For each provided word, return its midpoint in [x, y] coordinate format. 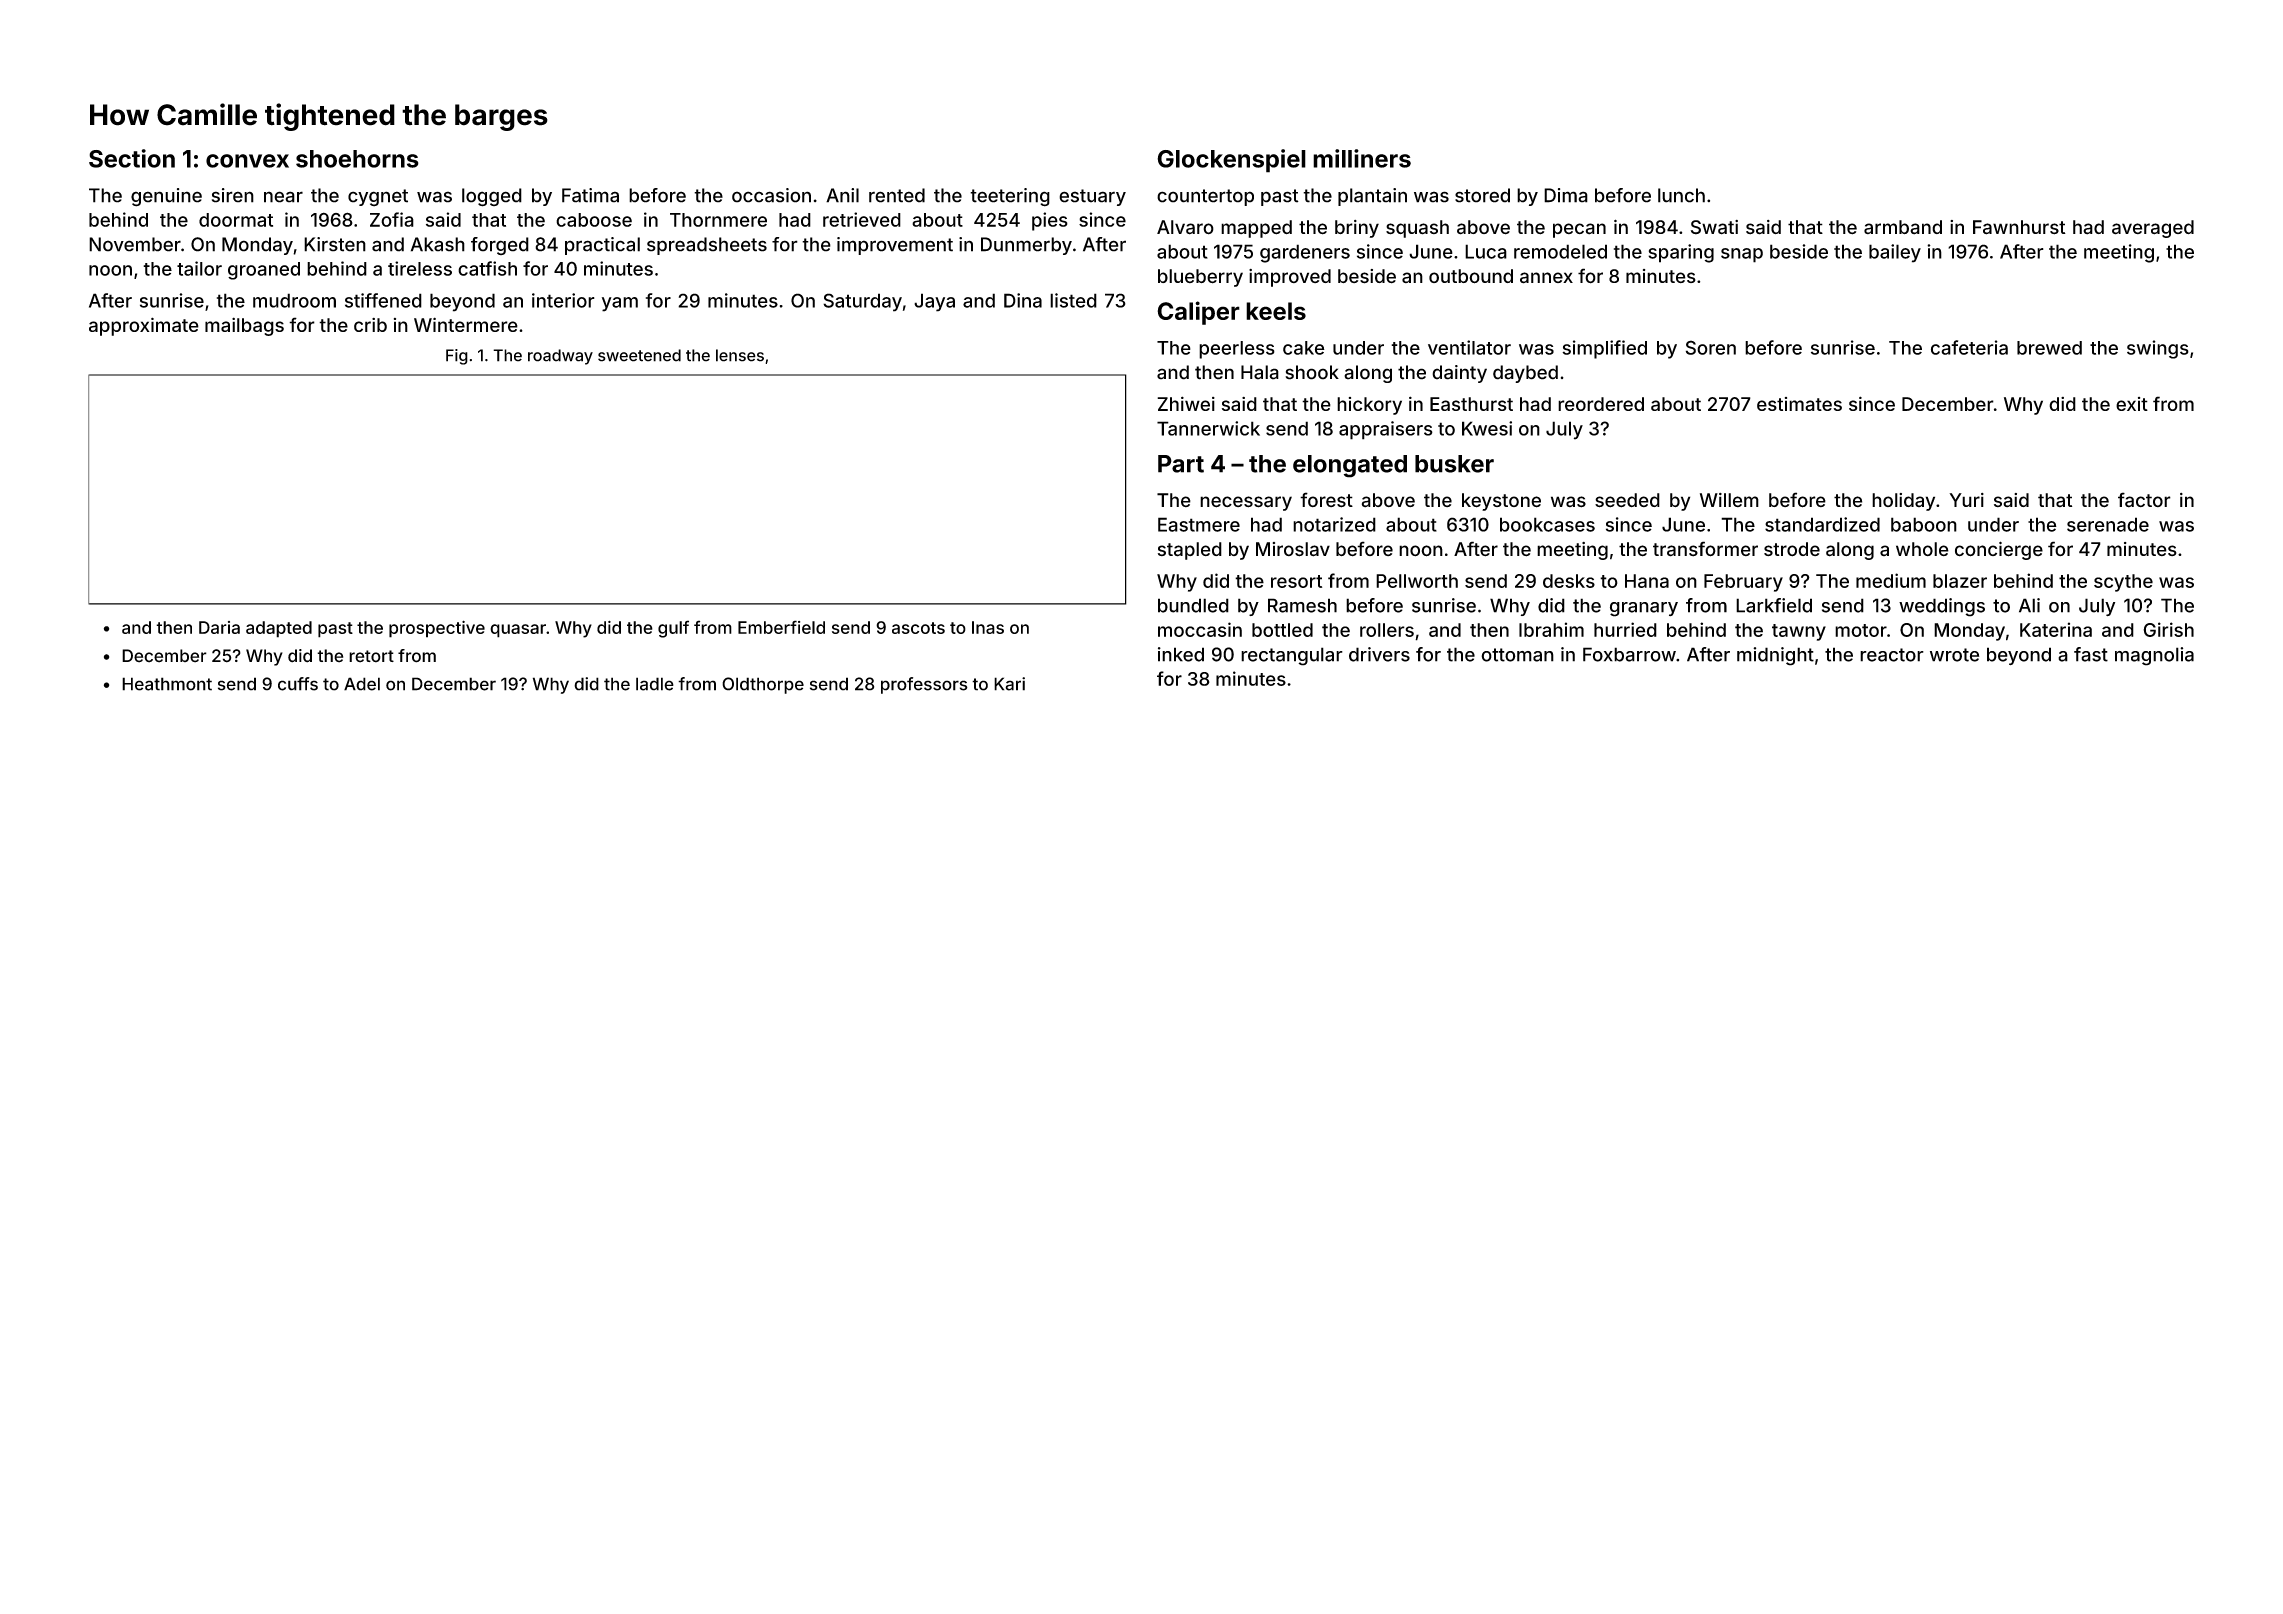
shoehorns [357, 159]
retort [371, 656]
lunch [1681, 195]
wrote [1954, 655]
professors [924, 685]
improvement [895, 246]
